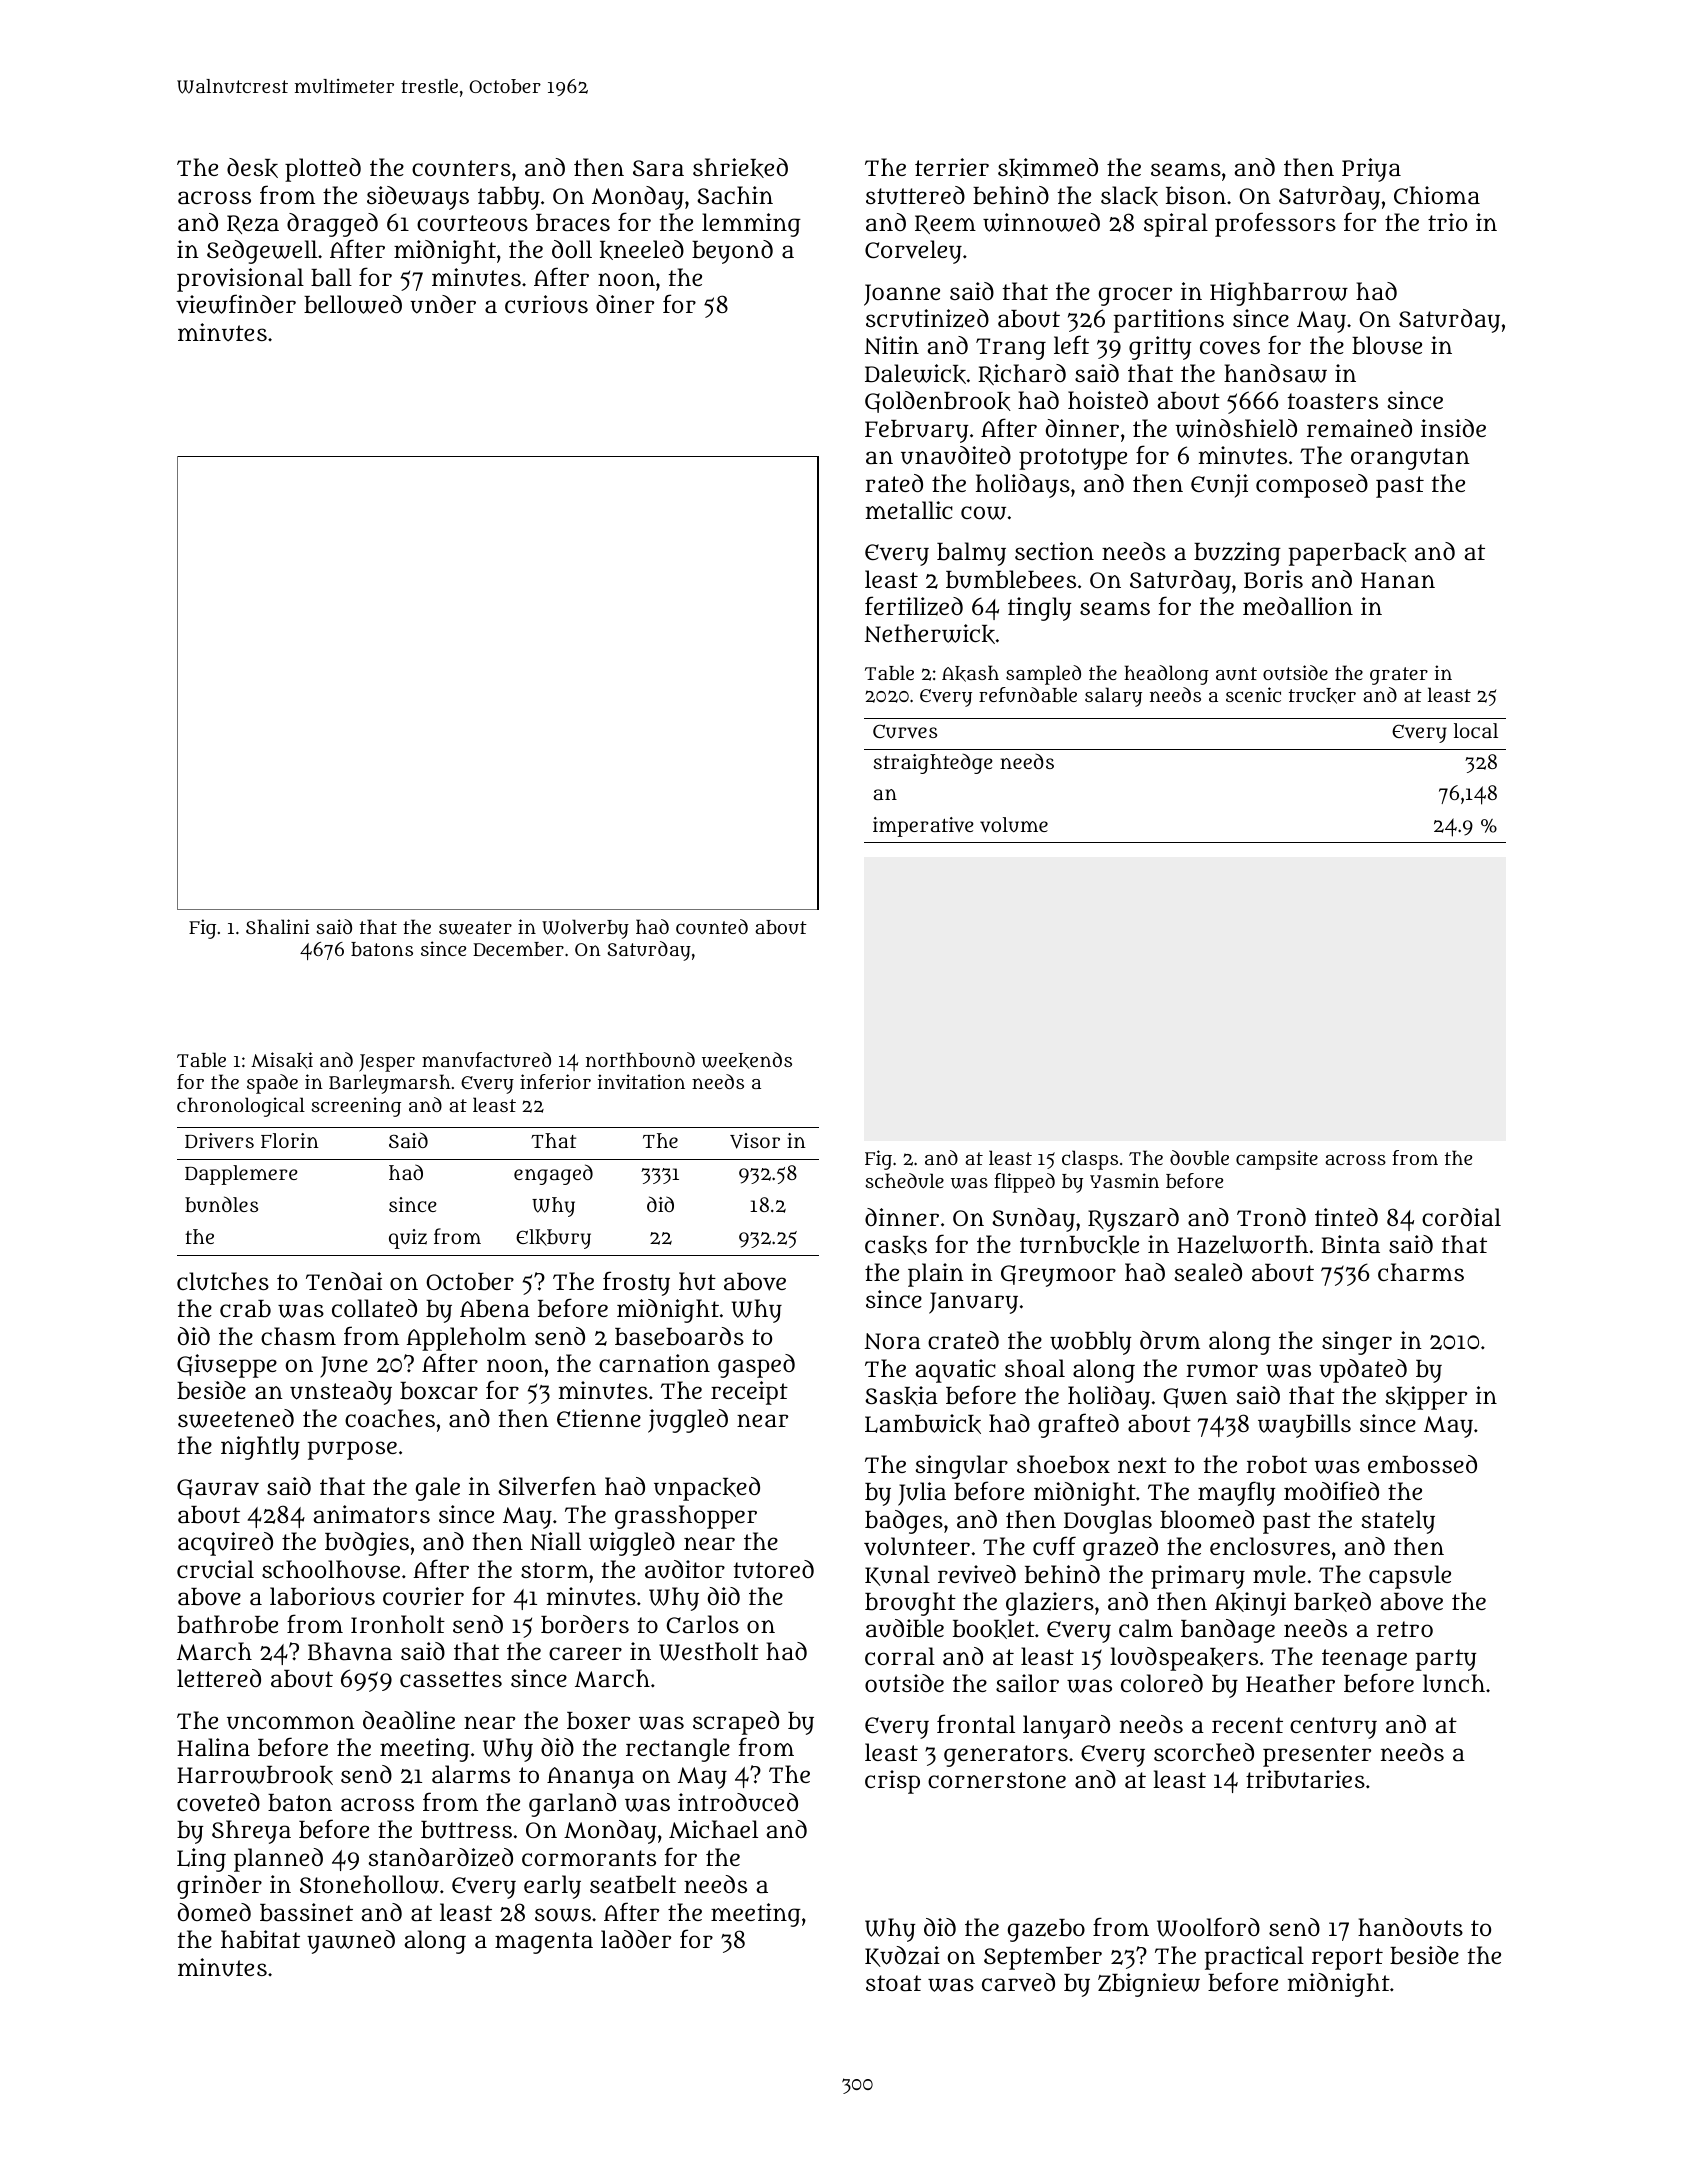  What do you see at coordinates (544, 1943) in the screenshot?
I see `magenta` at bounding box center [544, 1943].
